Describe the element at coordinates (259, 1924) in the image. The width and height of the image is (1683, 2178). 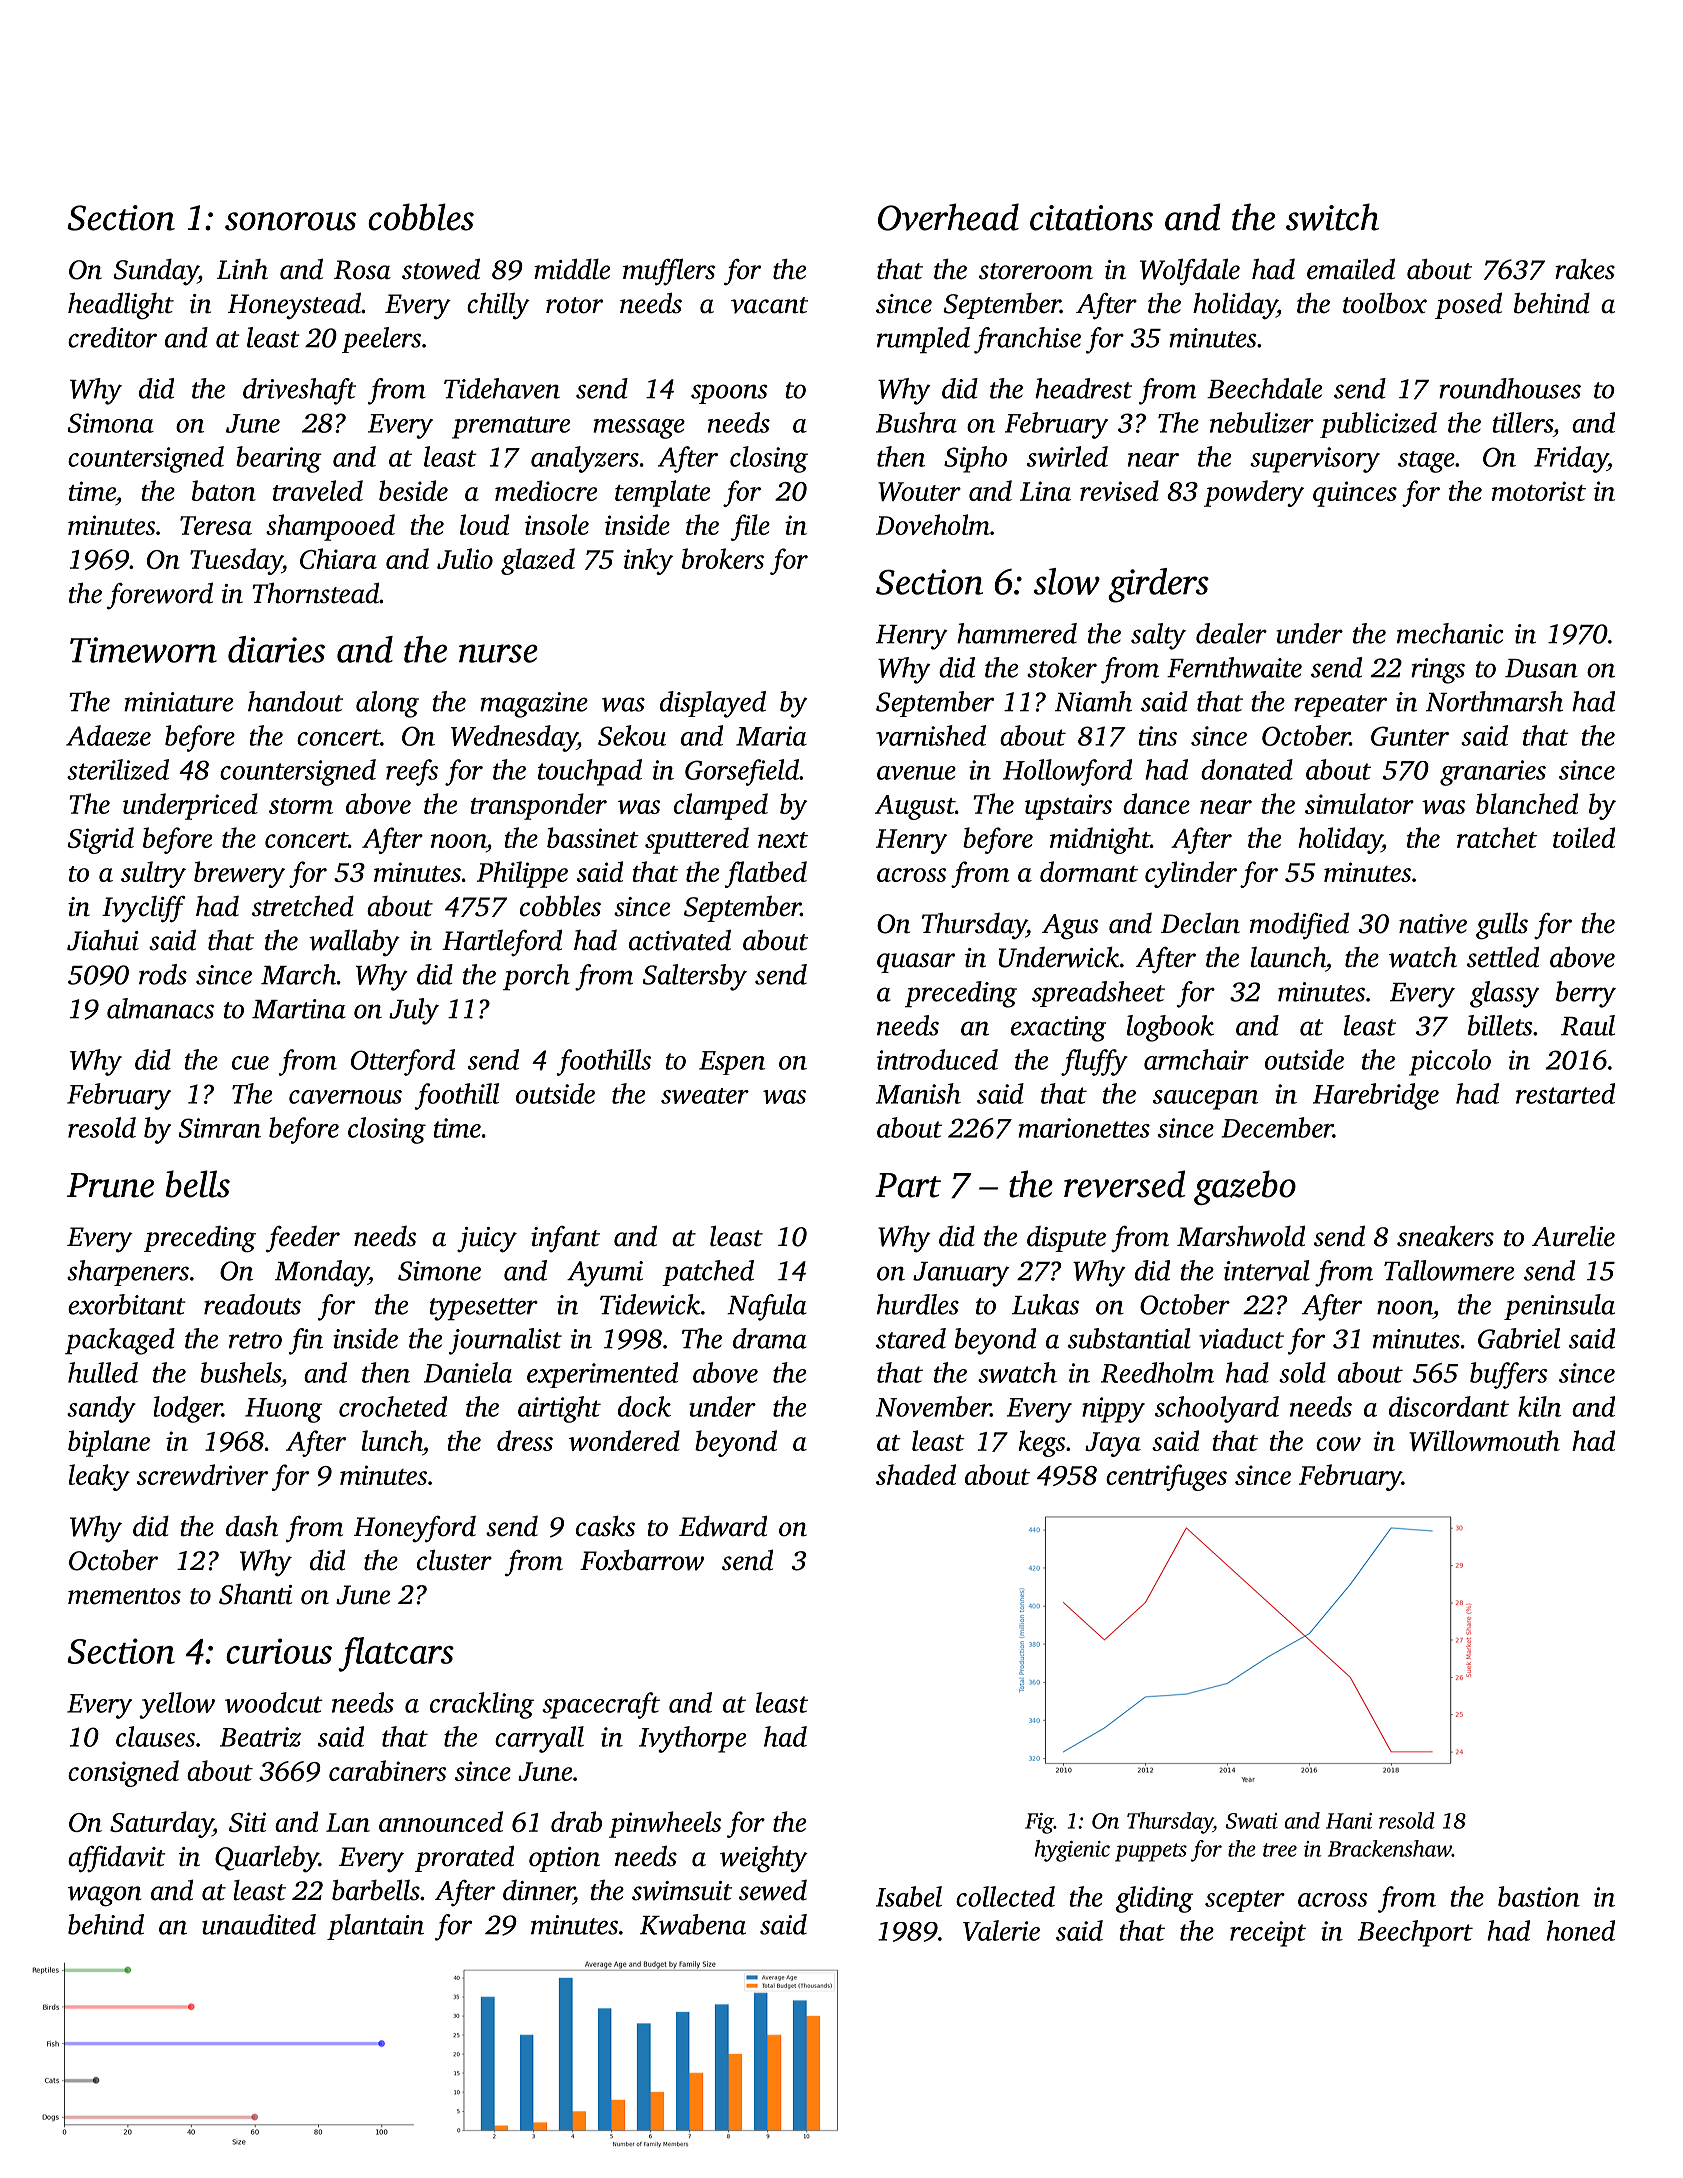
I see `unaudited` at that location.
